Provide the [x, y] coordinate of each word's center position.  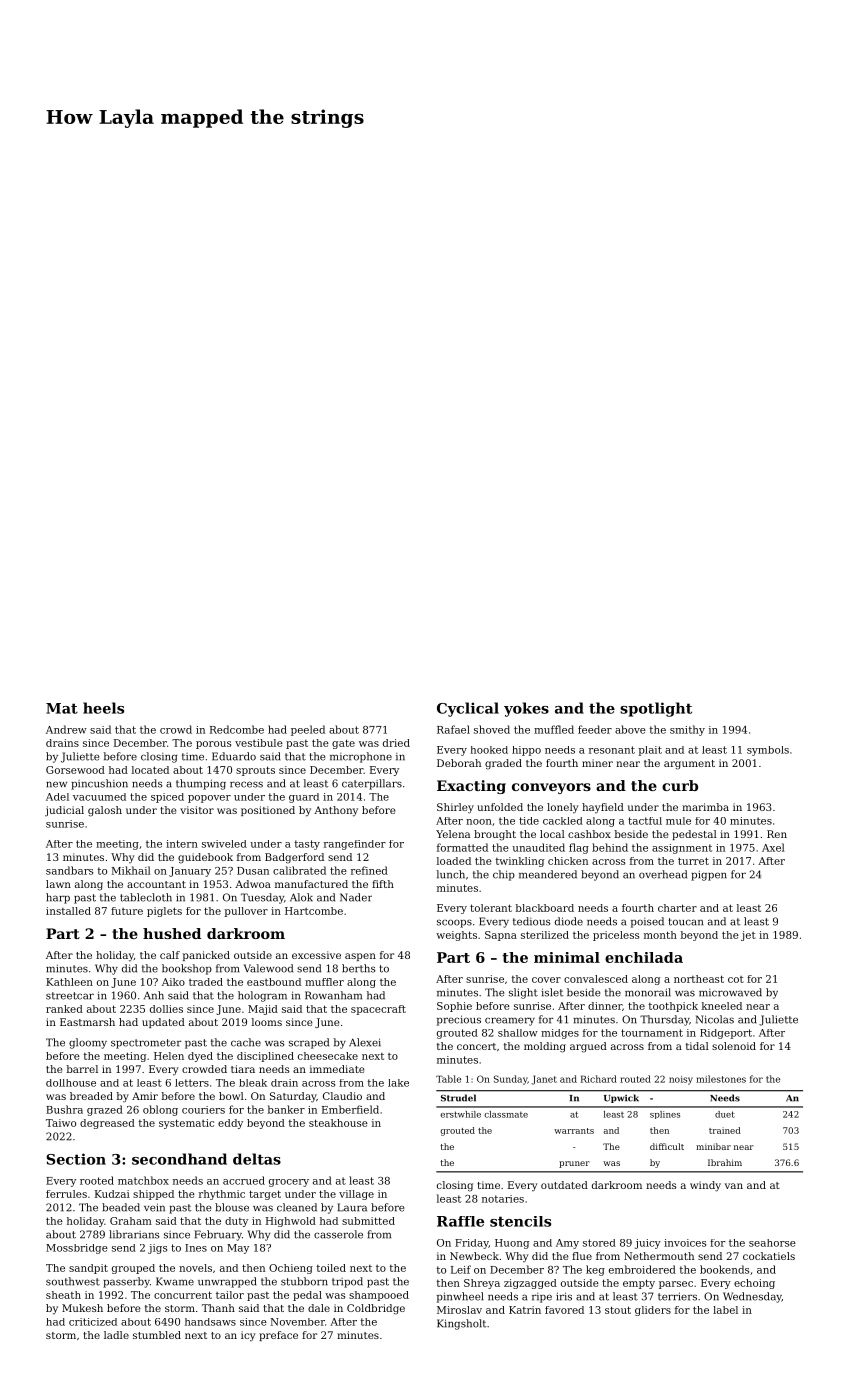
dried [396, 743]
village [356, 1195]
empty [639, 1284]
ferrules [66, 1194]
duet [725, 1114]
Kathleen [69, 982]
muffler [324, 982]
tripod [347, 1282]
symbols [768, 751]
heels [103, 708]
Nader [356, 897]
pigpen [709, 875]
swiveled [224, 844]
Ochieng [291, 1269]
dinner [605, 1006]
